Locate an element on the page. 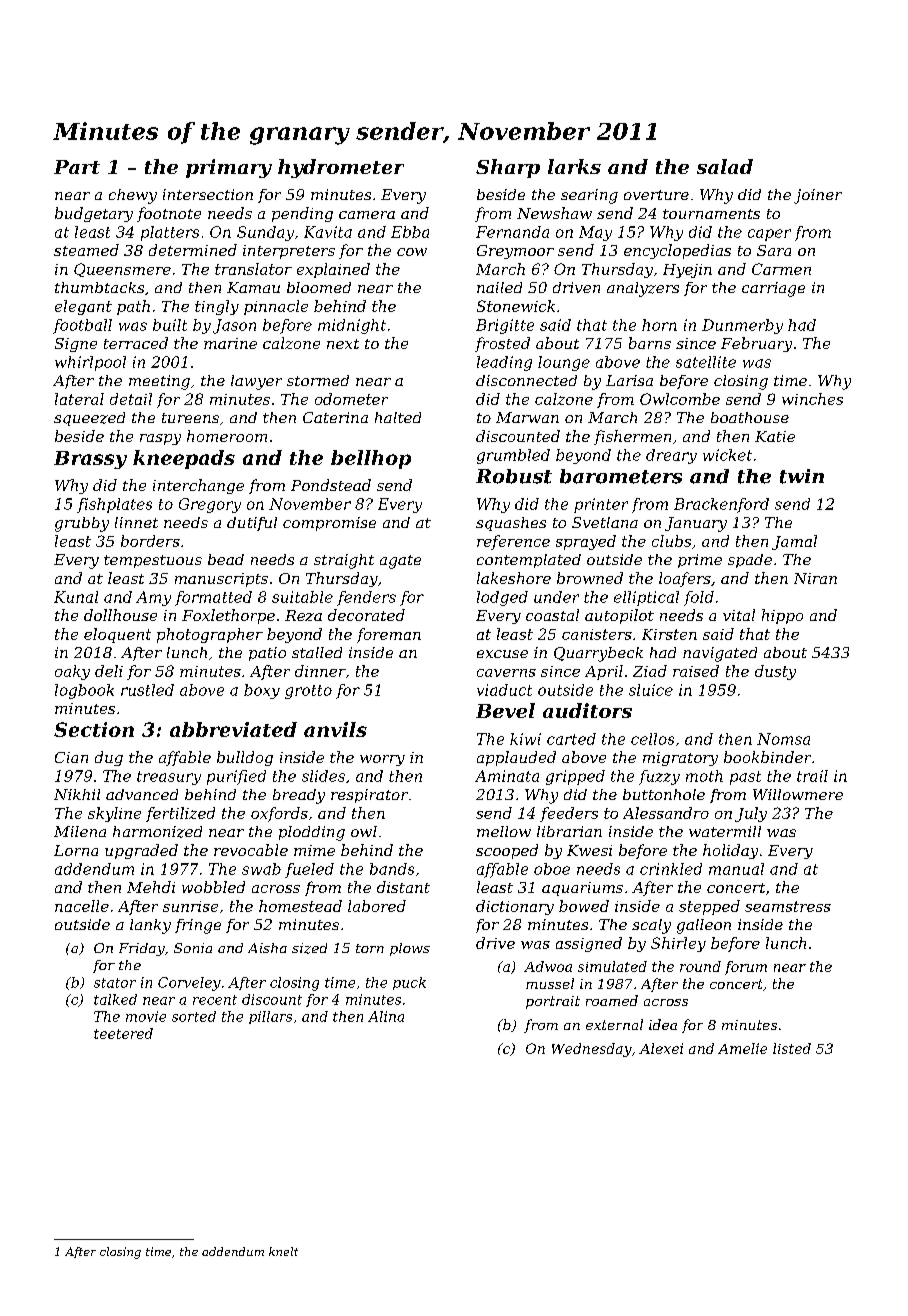 The height and width of the page is (1316, 908). encyclopedias is located at coordinates (677, 251).
